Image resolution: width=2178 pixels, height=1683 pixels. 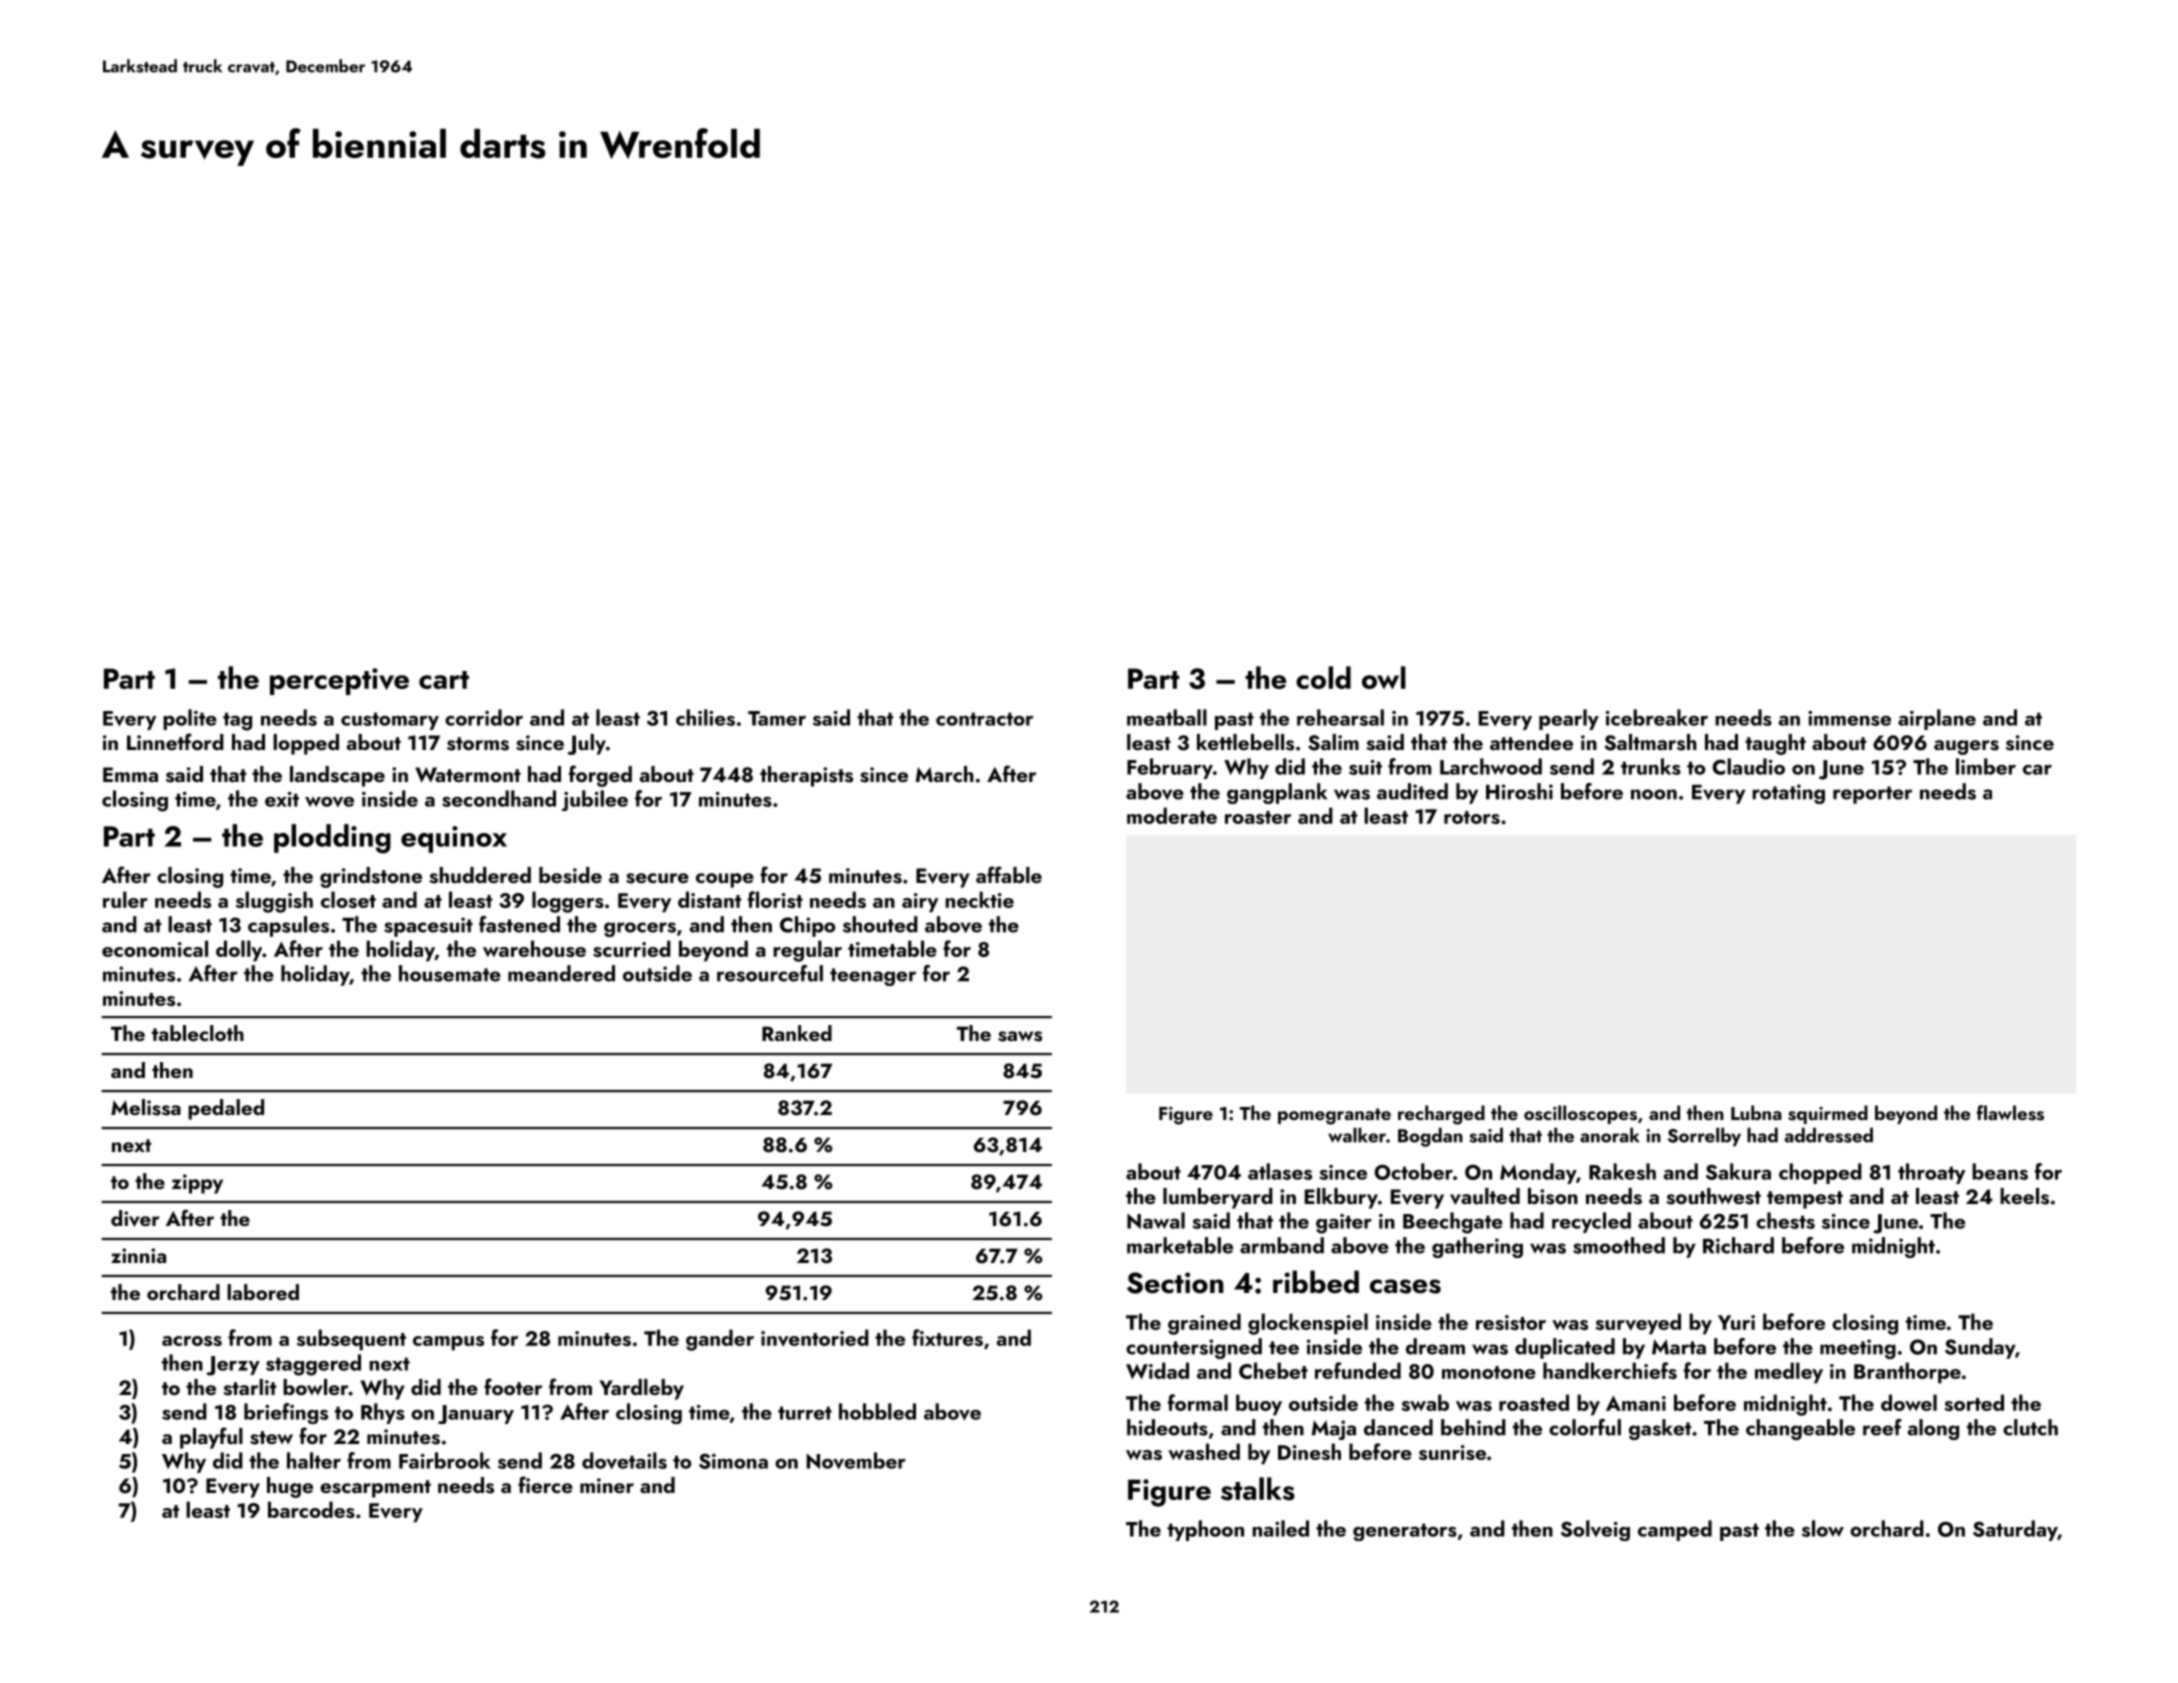 What do you see at coordinates (444, 680) in the screenshot?
I see `cart` at bounding box center [444, 680].
